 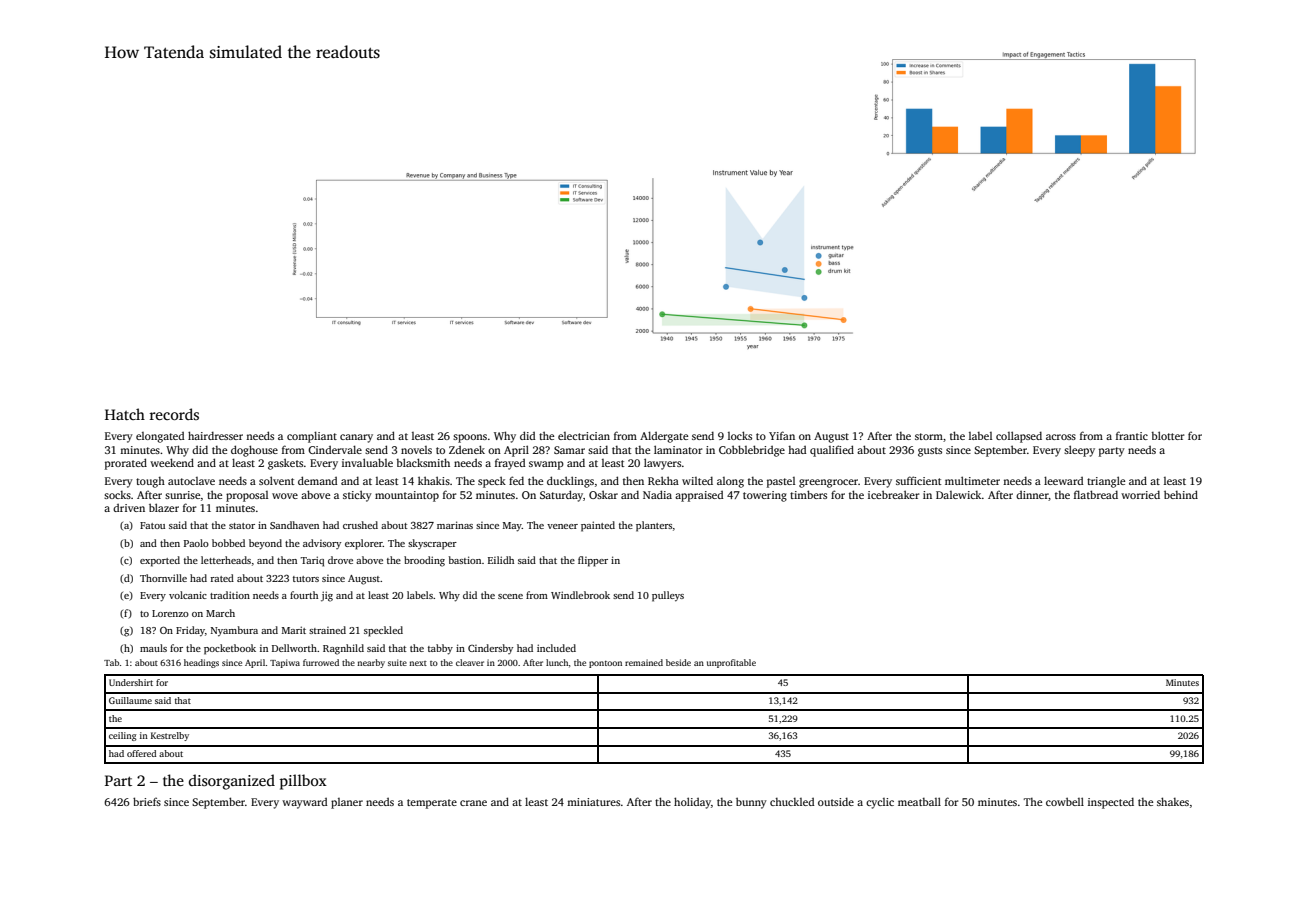 I want to click on behind, so click(x=1181, y=494).
